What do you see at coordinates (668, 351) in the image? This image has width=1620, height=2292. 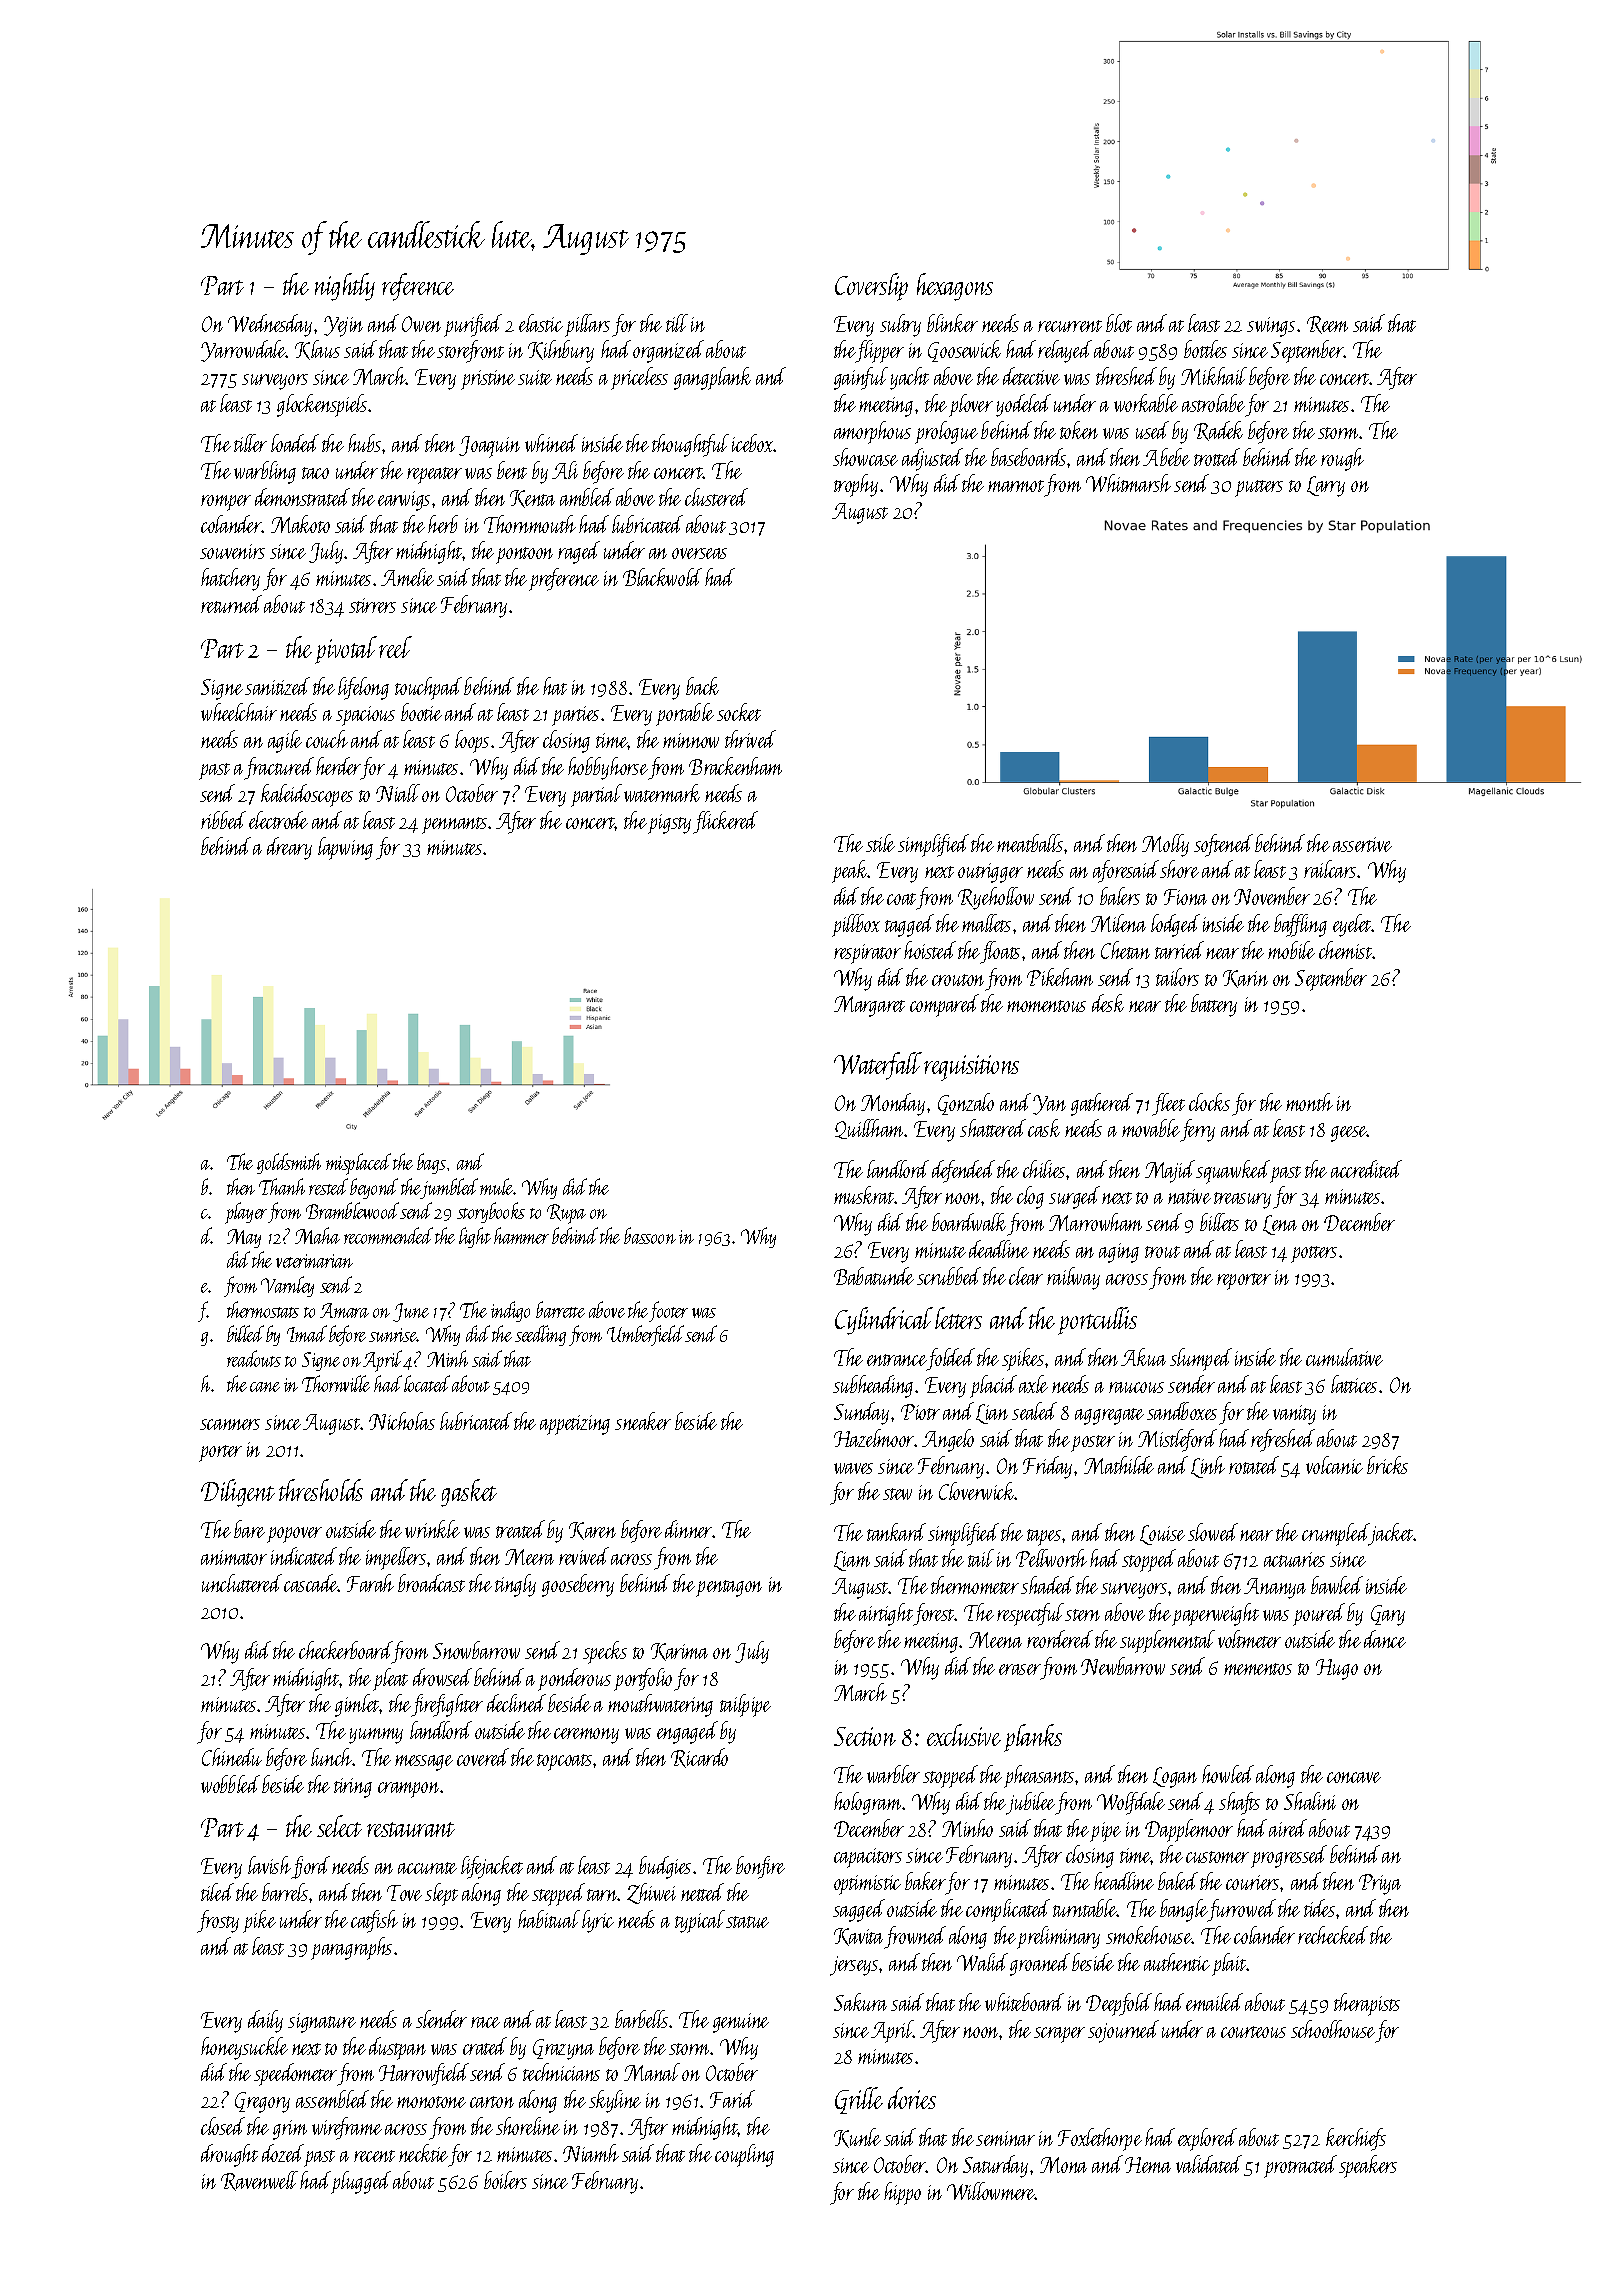 I see `organized` at bounding box center [668, 351].
